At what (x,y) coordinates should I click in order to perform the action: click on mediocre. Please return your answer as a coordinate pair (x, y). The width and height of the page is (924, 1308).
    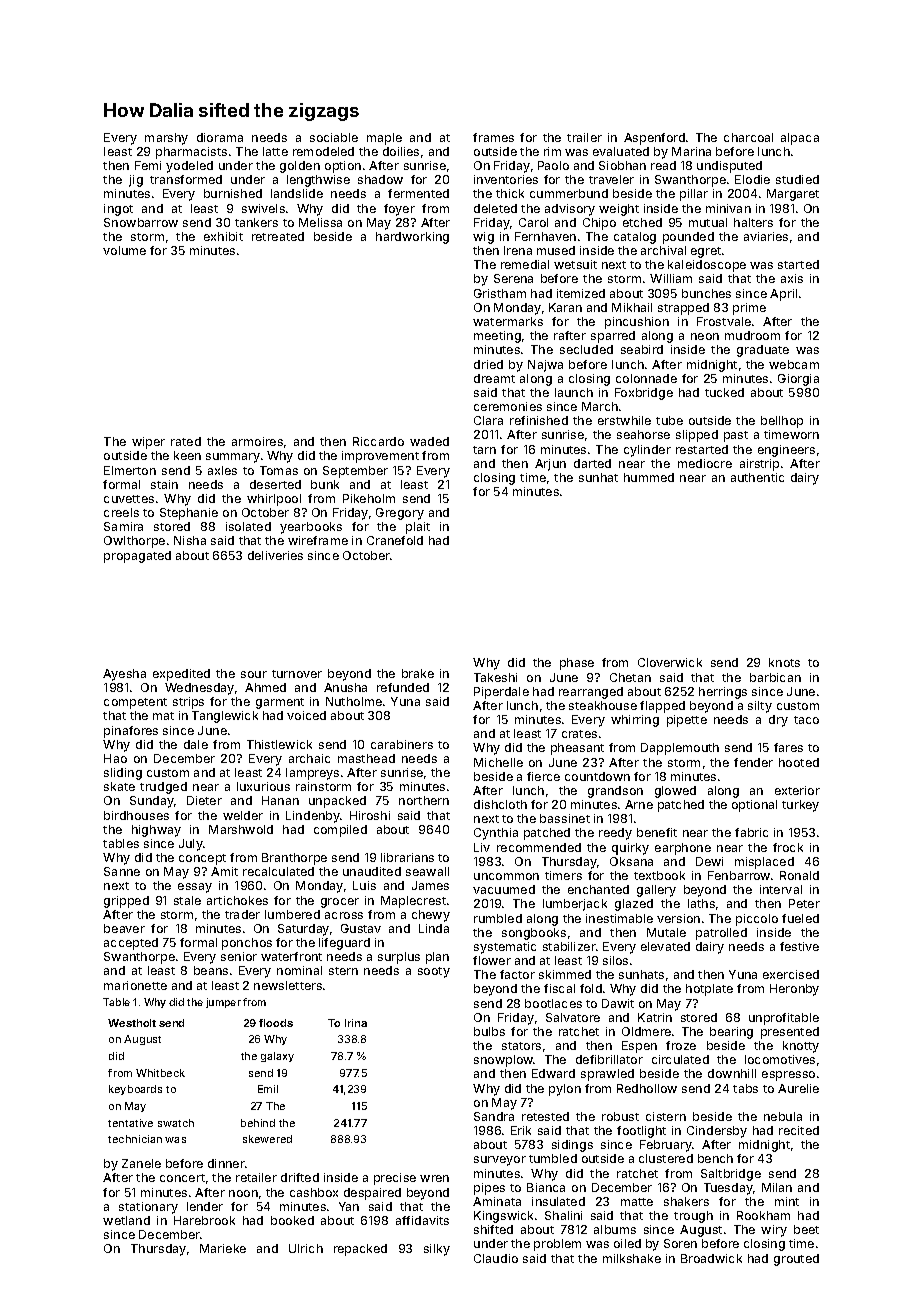
    Looking at the image, I should click on (705, 463).
